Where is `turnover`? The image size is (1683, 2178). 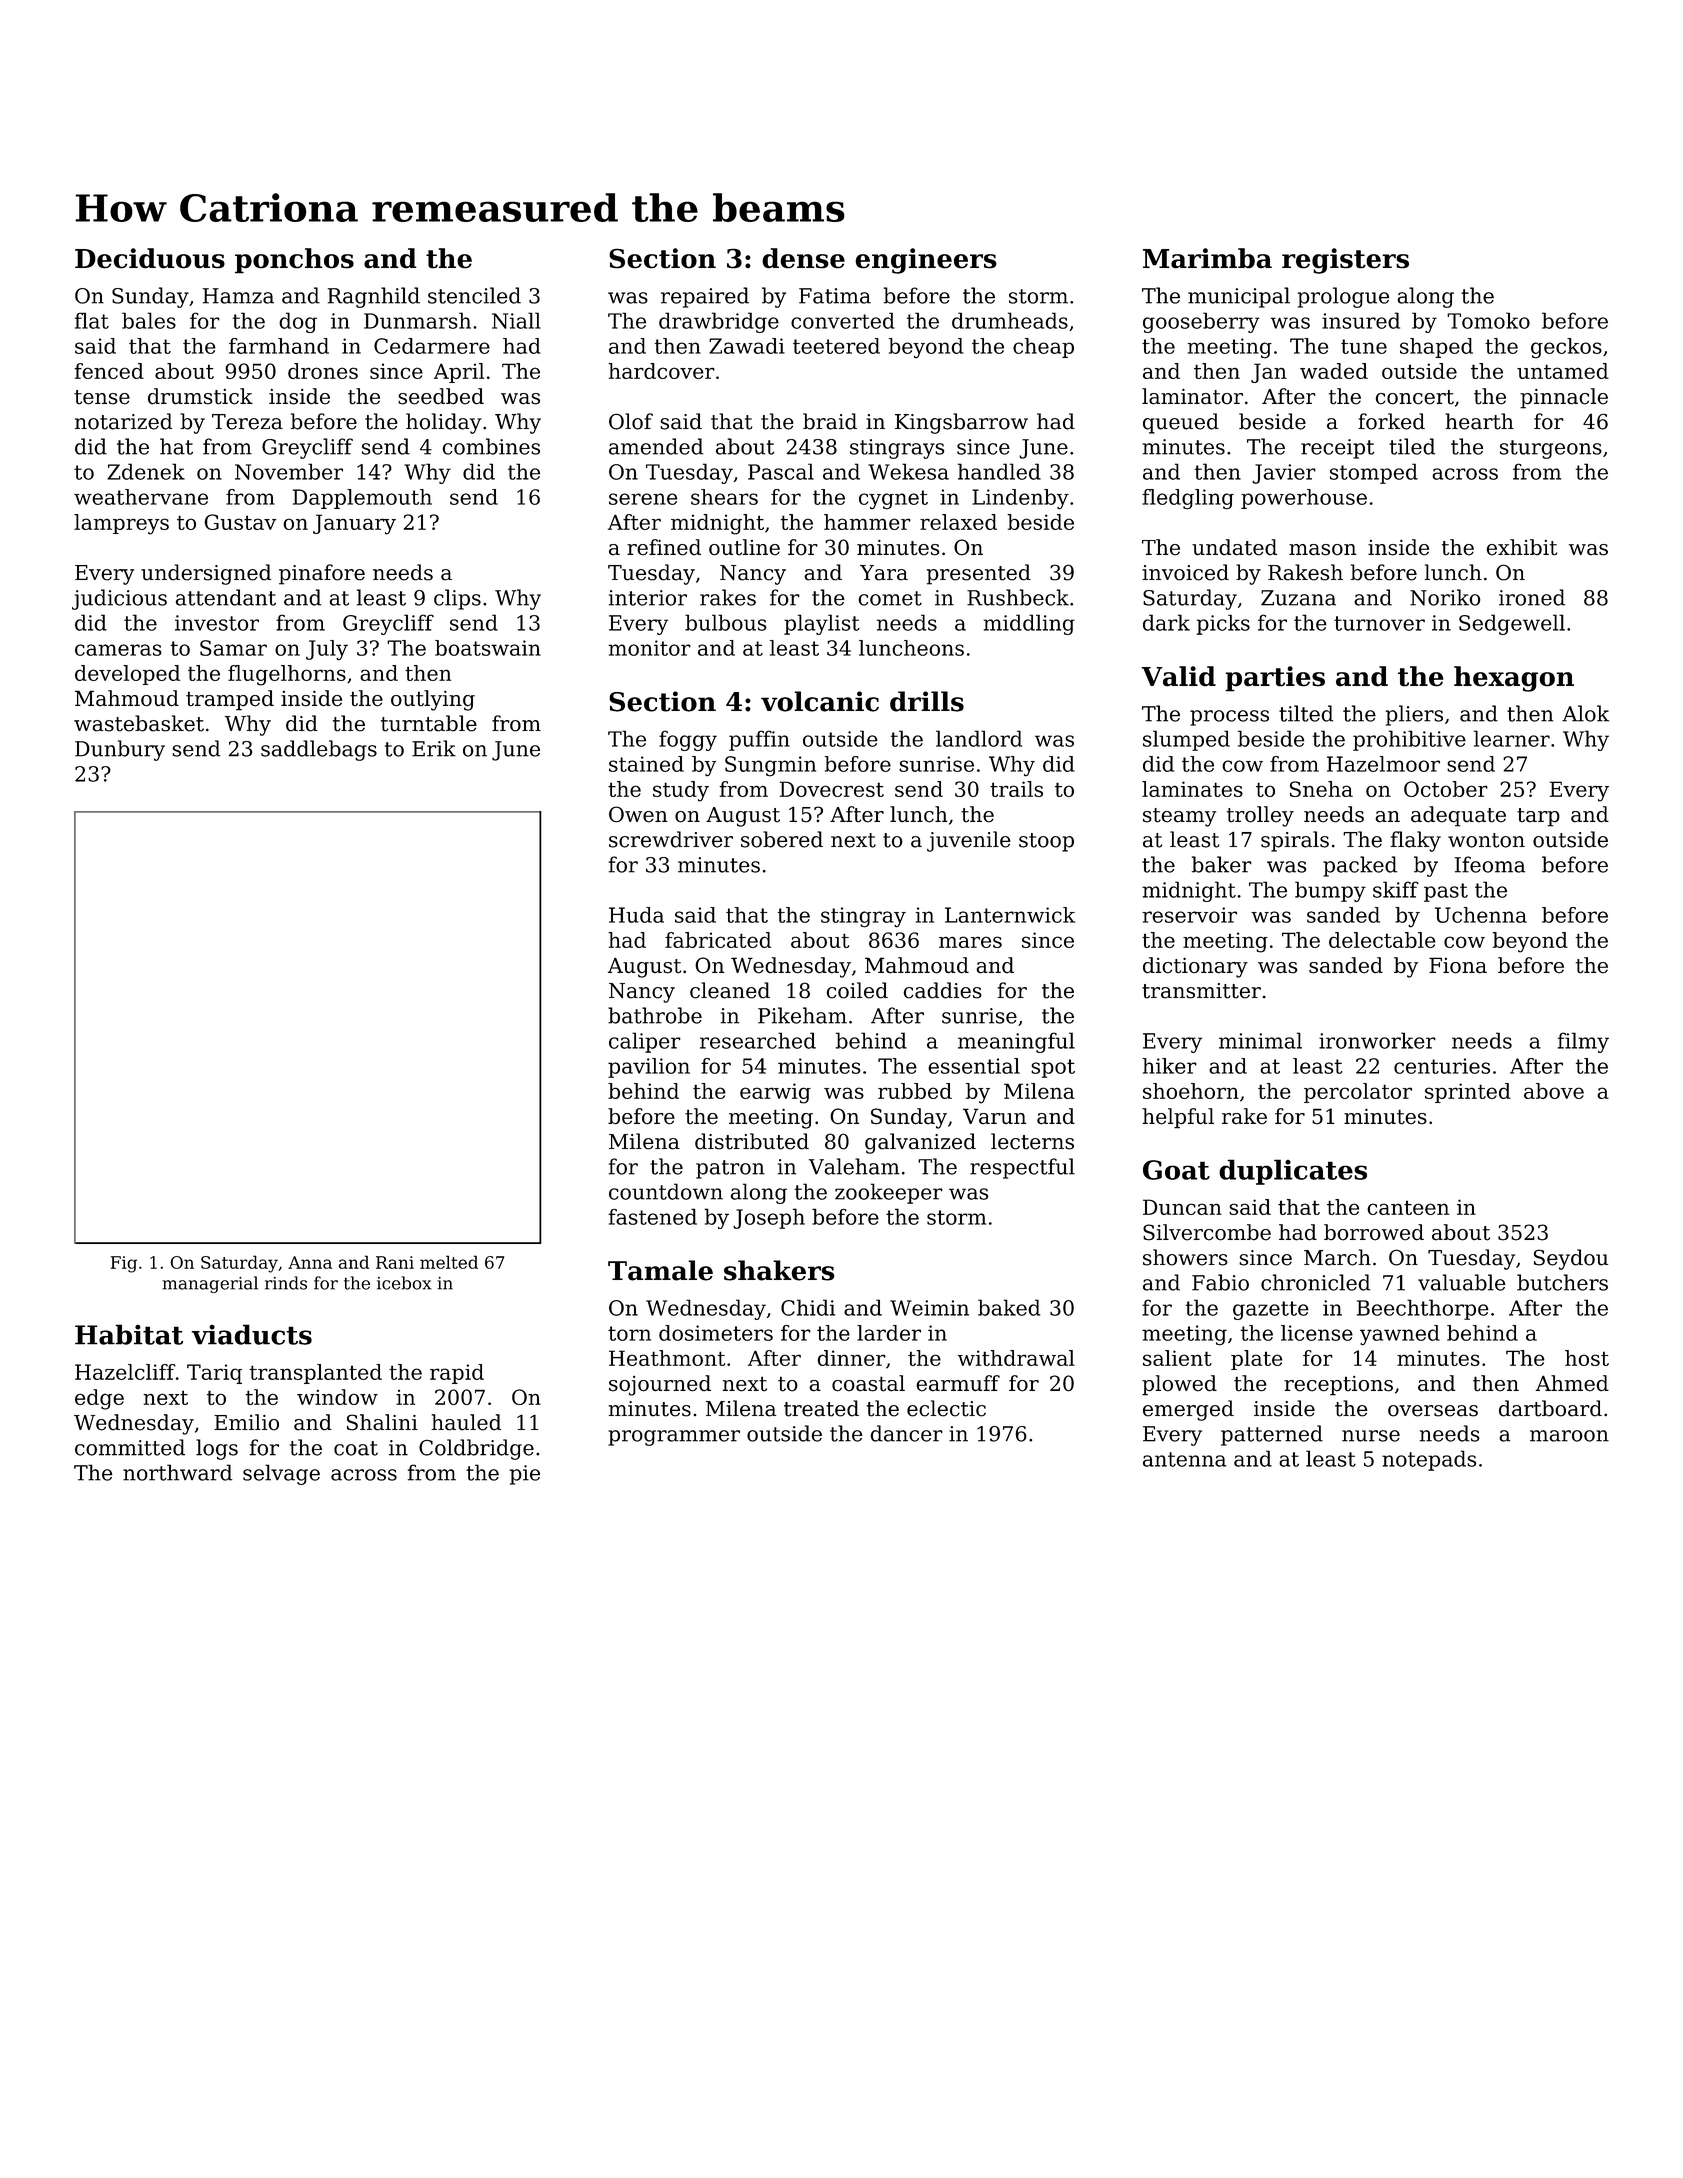 turnover is located at coordinates (1379, 623).
